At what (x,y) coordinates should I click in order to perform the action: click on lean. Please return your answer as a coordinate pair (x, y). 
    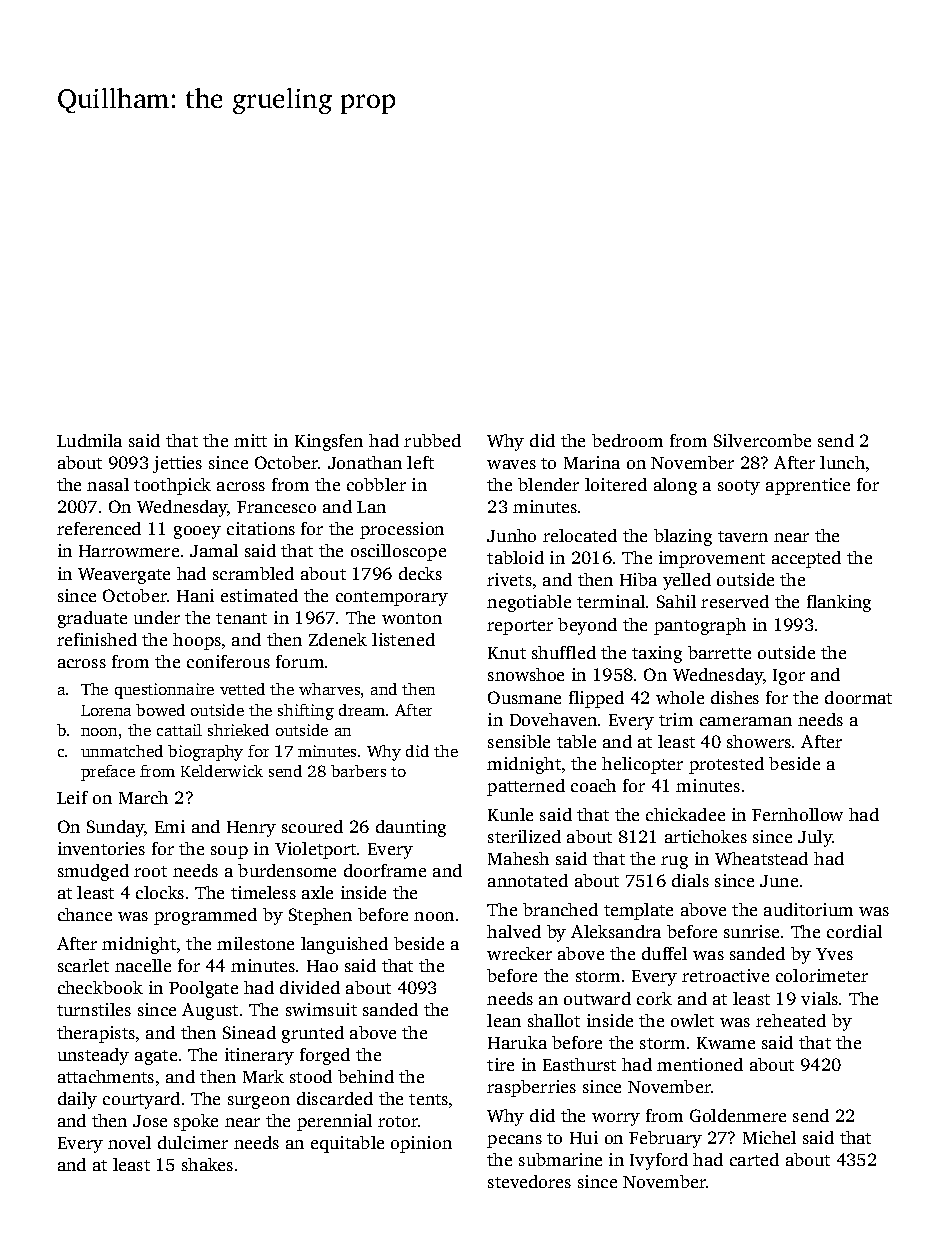
    Looking at the image, I should click on (504, 1020).
